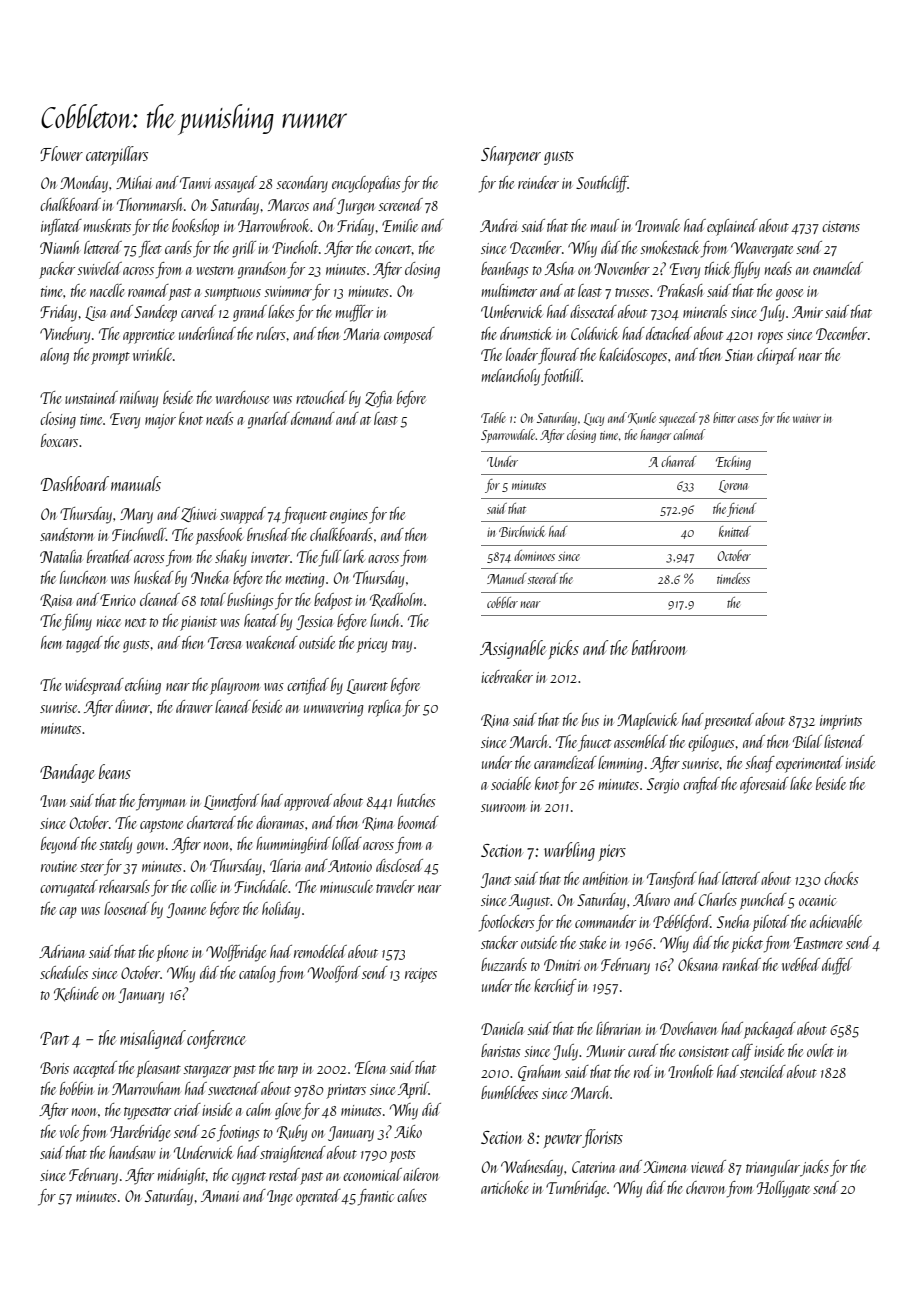  Describe the element at coordinates (147, 1113) in the screenshot. I see `typesetter` at that location.
